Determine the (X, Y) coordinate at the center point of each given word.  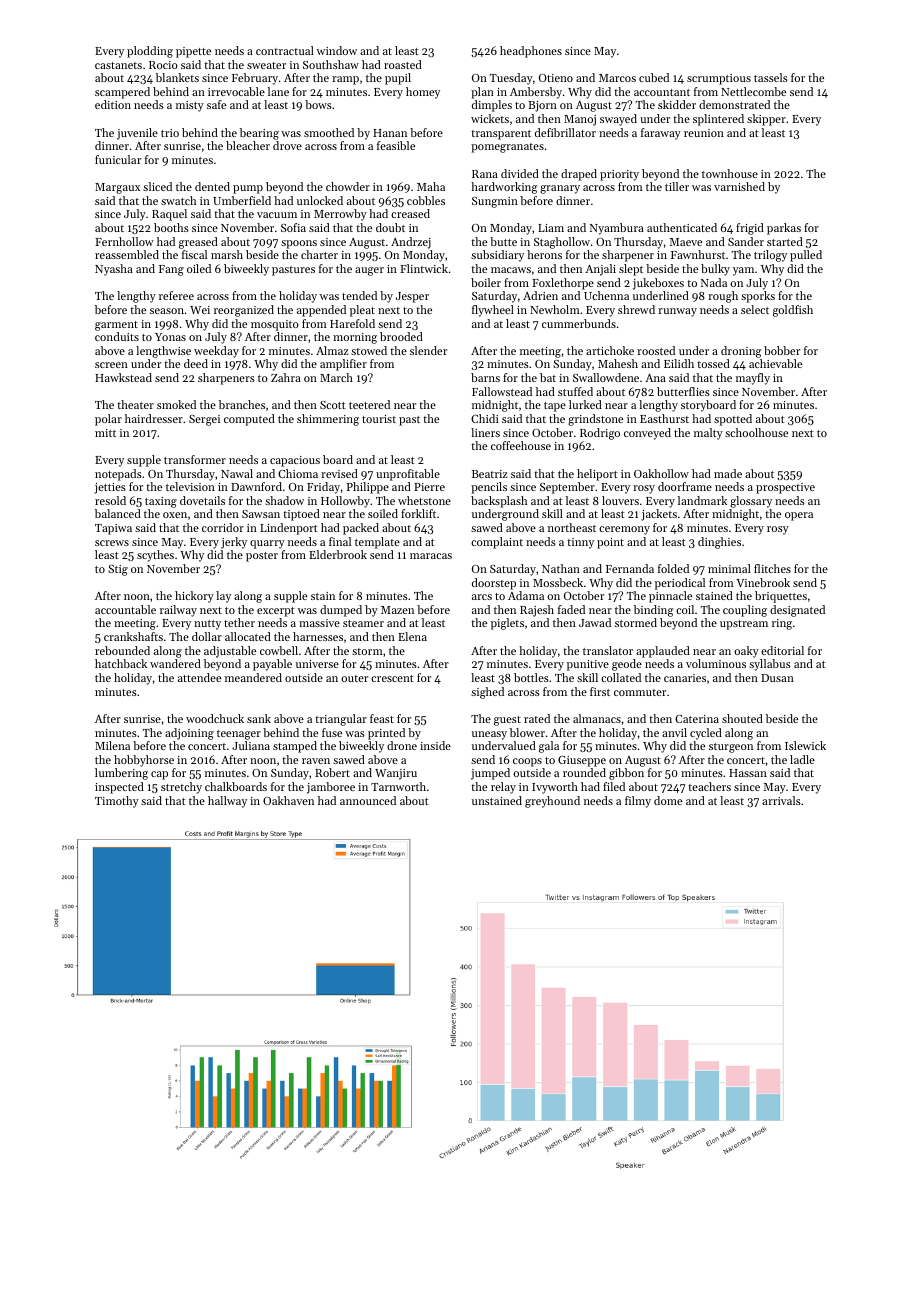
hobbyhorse (144, 761)
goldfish (793, 311)
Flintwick (424, 268)
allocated (248, 636)
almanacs (597, 718)
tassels (771, 77)
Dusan (777, 678)
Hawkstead (123, 377)
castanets (118, 65)
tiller (677, 186)
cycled (706, 734)
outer (354, 678)
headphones (531, 52)
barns (485, 377)
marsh (227, 254)
